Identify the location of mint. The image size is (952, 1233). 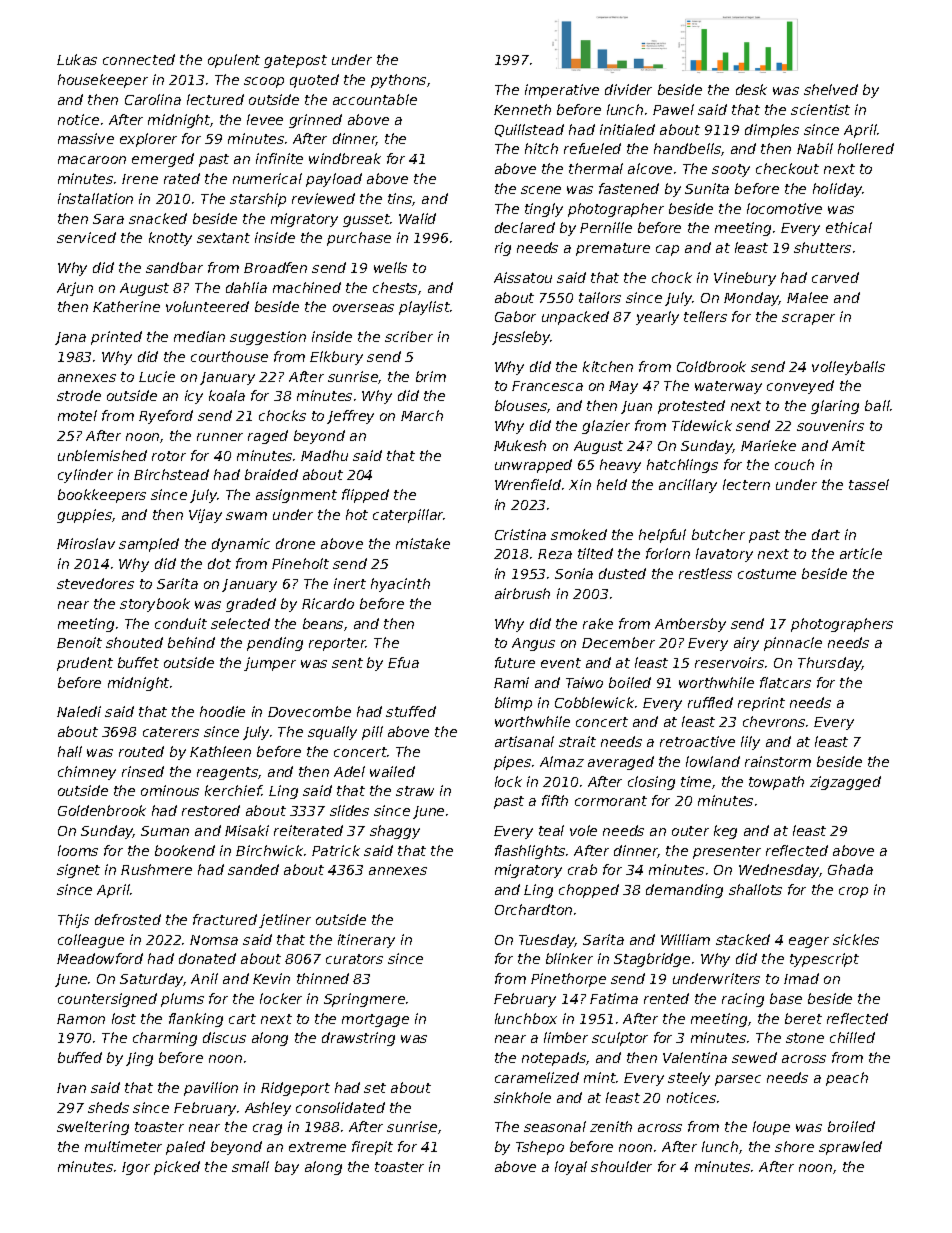
(600, 1077).
